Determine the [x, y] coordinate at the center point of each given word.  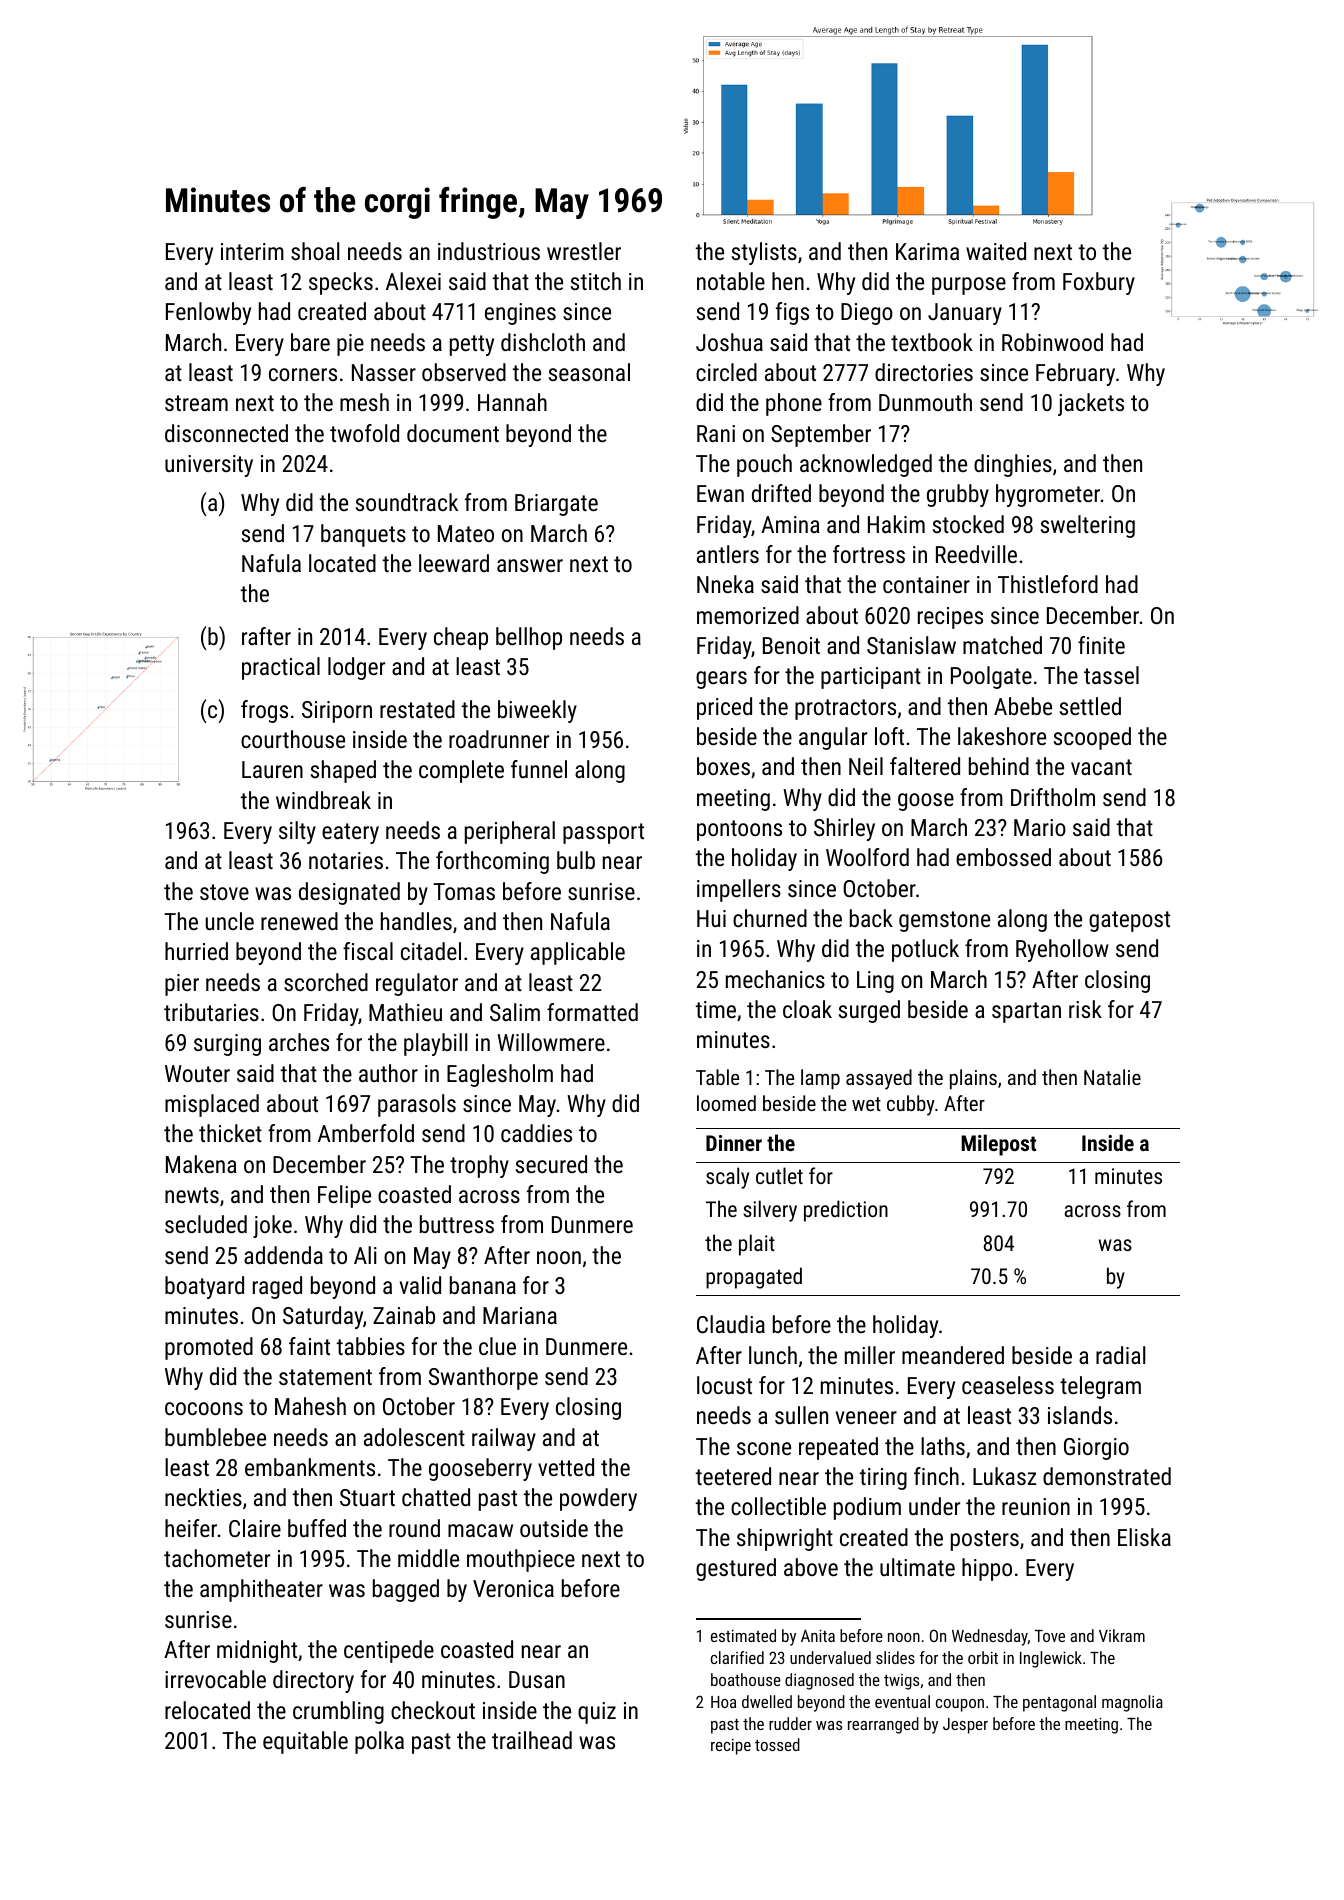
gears [721, 680]
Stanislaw [911, 645]
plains [973, 1079]
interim [252, 251]
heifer [191, 1528]
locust [724, 1385]
